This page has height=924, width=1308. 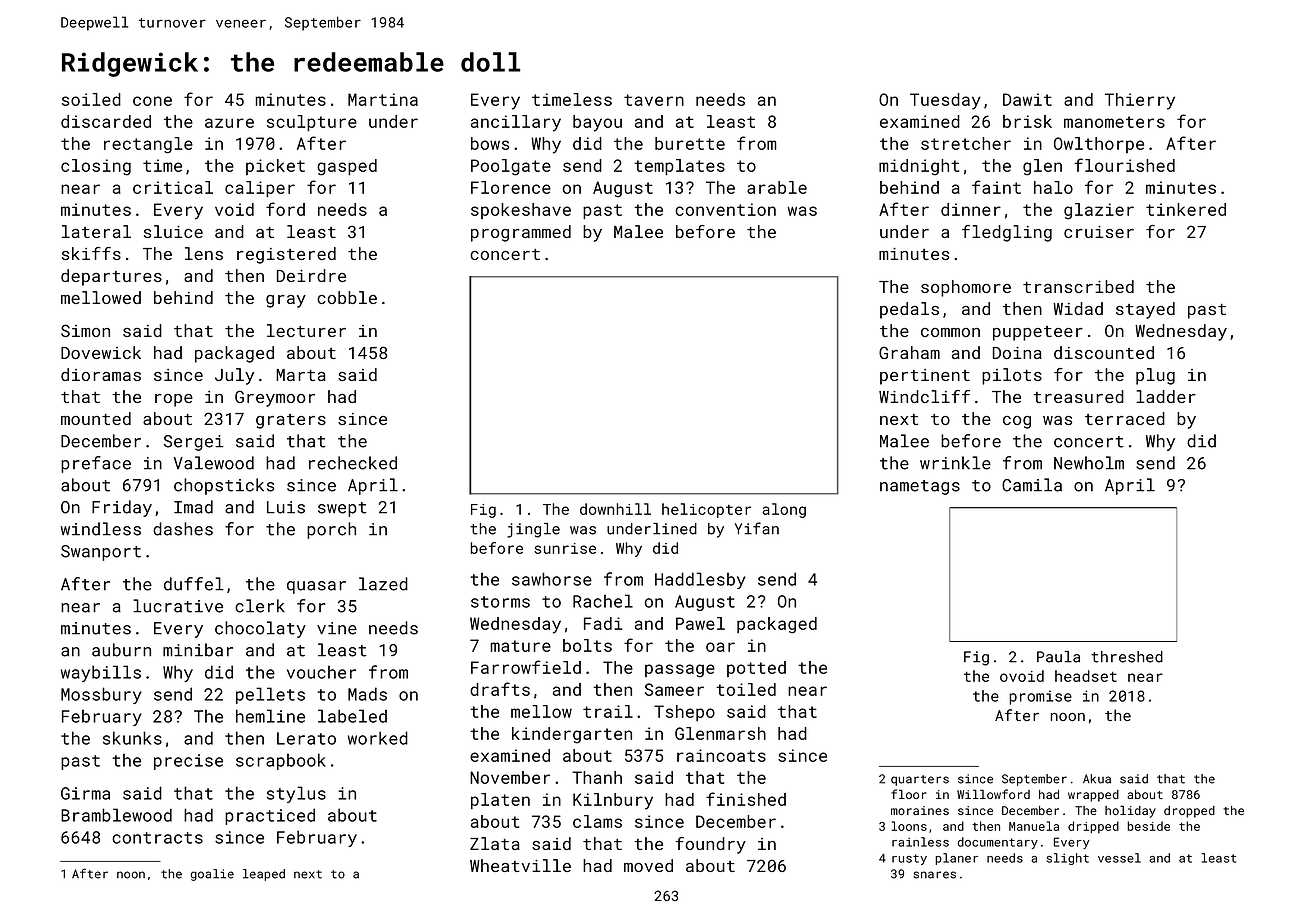 What do you see at coordinates (490, 143) in the page?
I see `bows` at bounding box center [490, 143].
